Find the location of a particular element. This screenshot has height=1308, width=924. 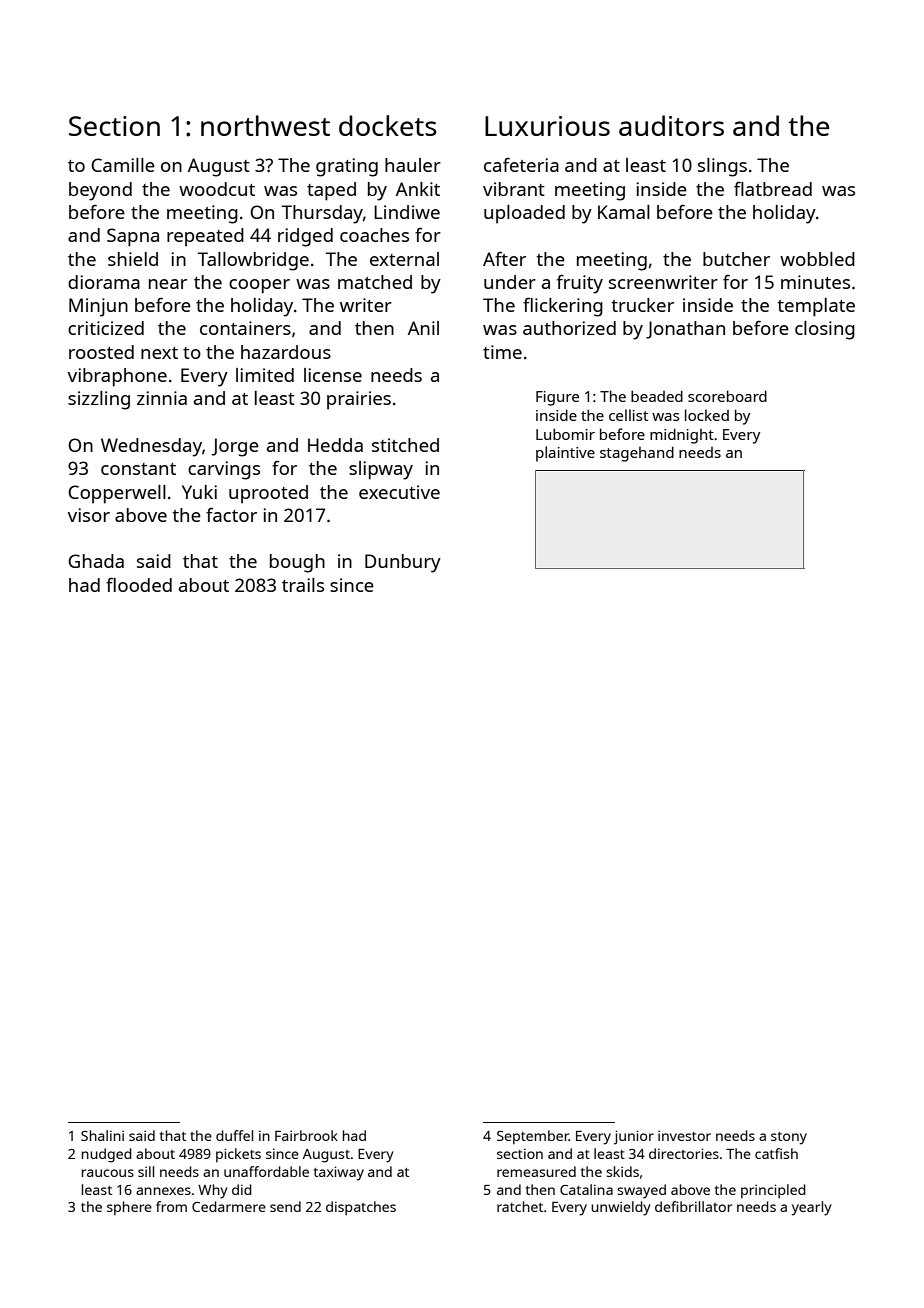

Ghada is located at coordinates (96, 561).
